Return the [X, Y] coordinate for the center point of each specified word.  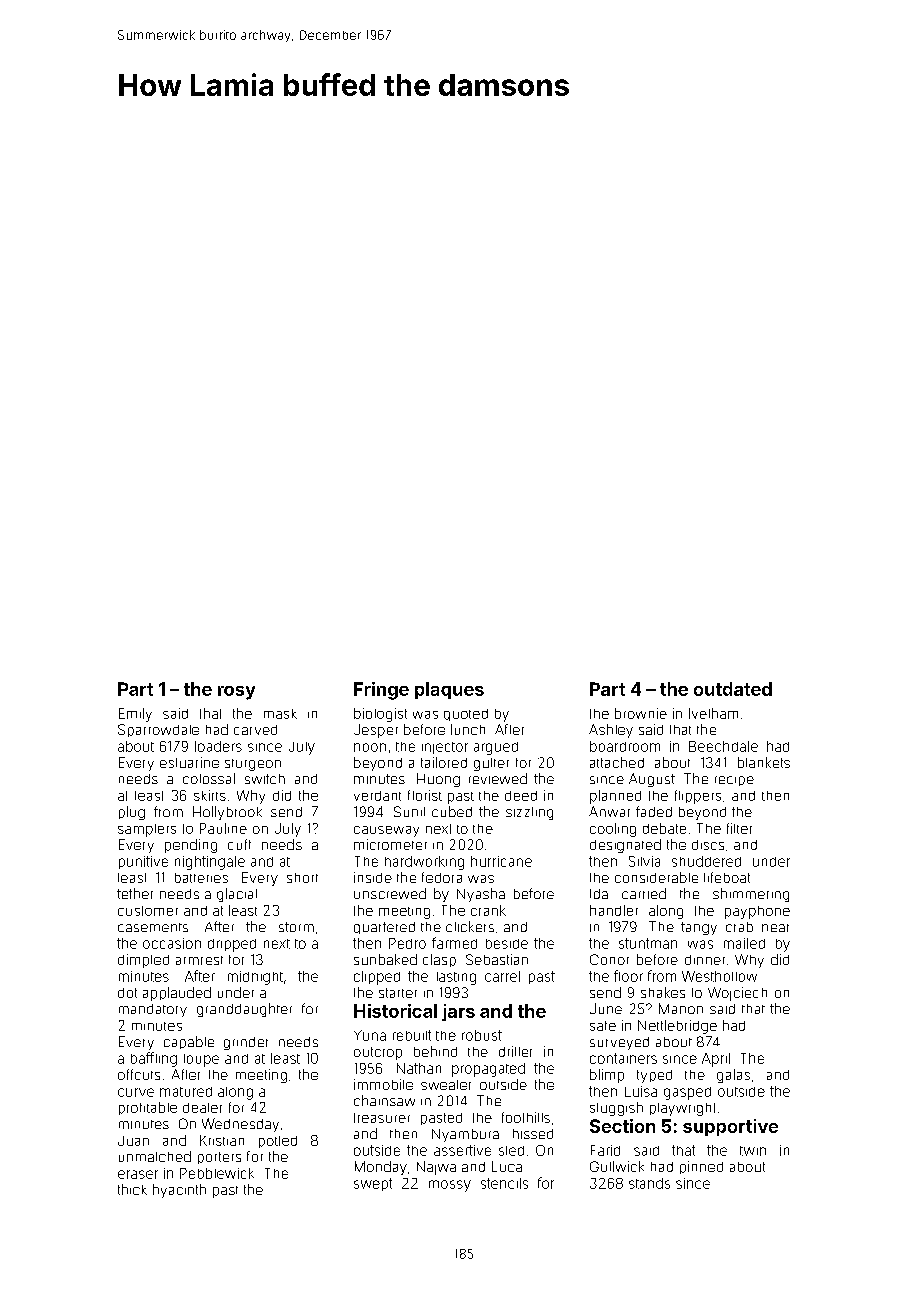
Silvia [644, 861]
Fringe [381, 691]
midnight [255, 978]
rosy [236, 693]
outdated [733, 689]
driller [515, 1051]
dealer [202, 1108]
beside [507, 944]
